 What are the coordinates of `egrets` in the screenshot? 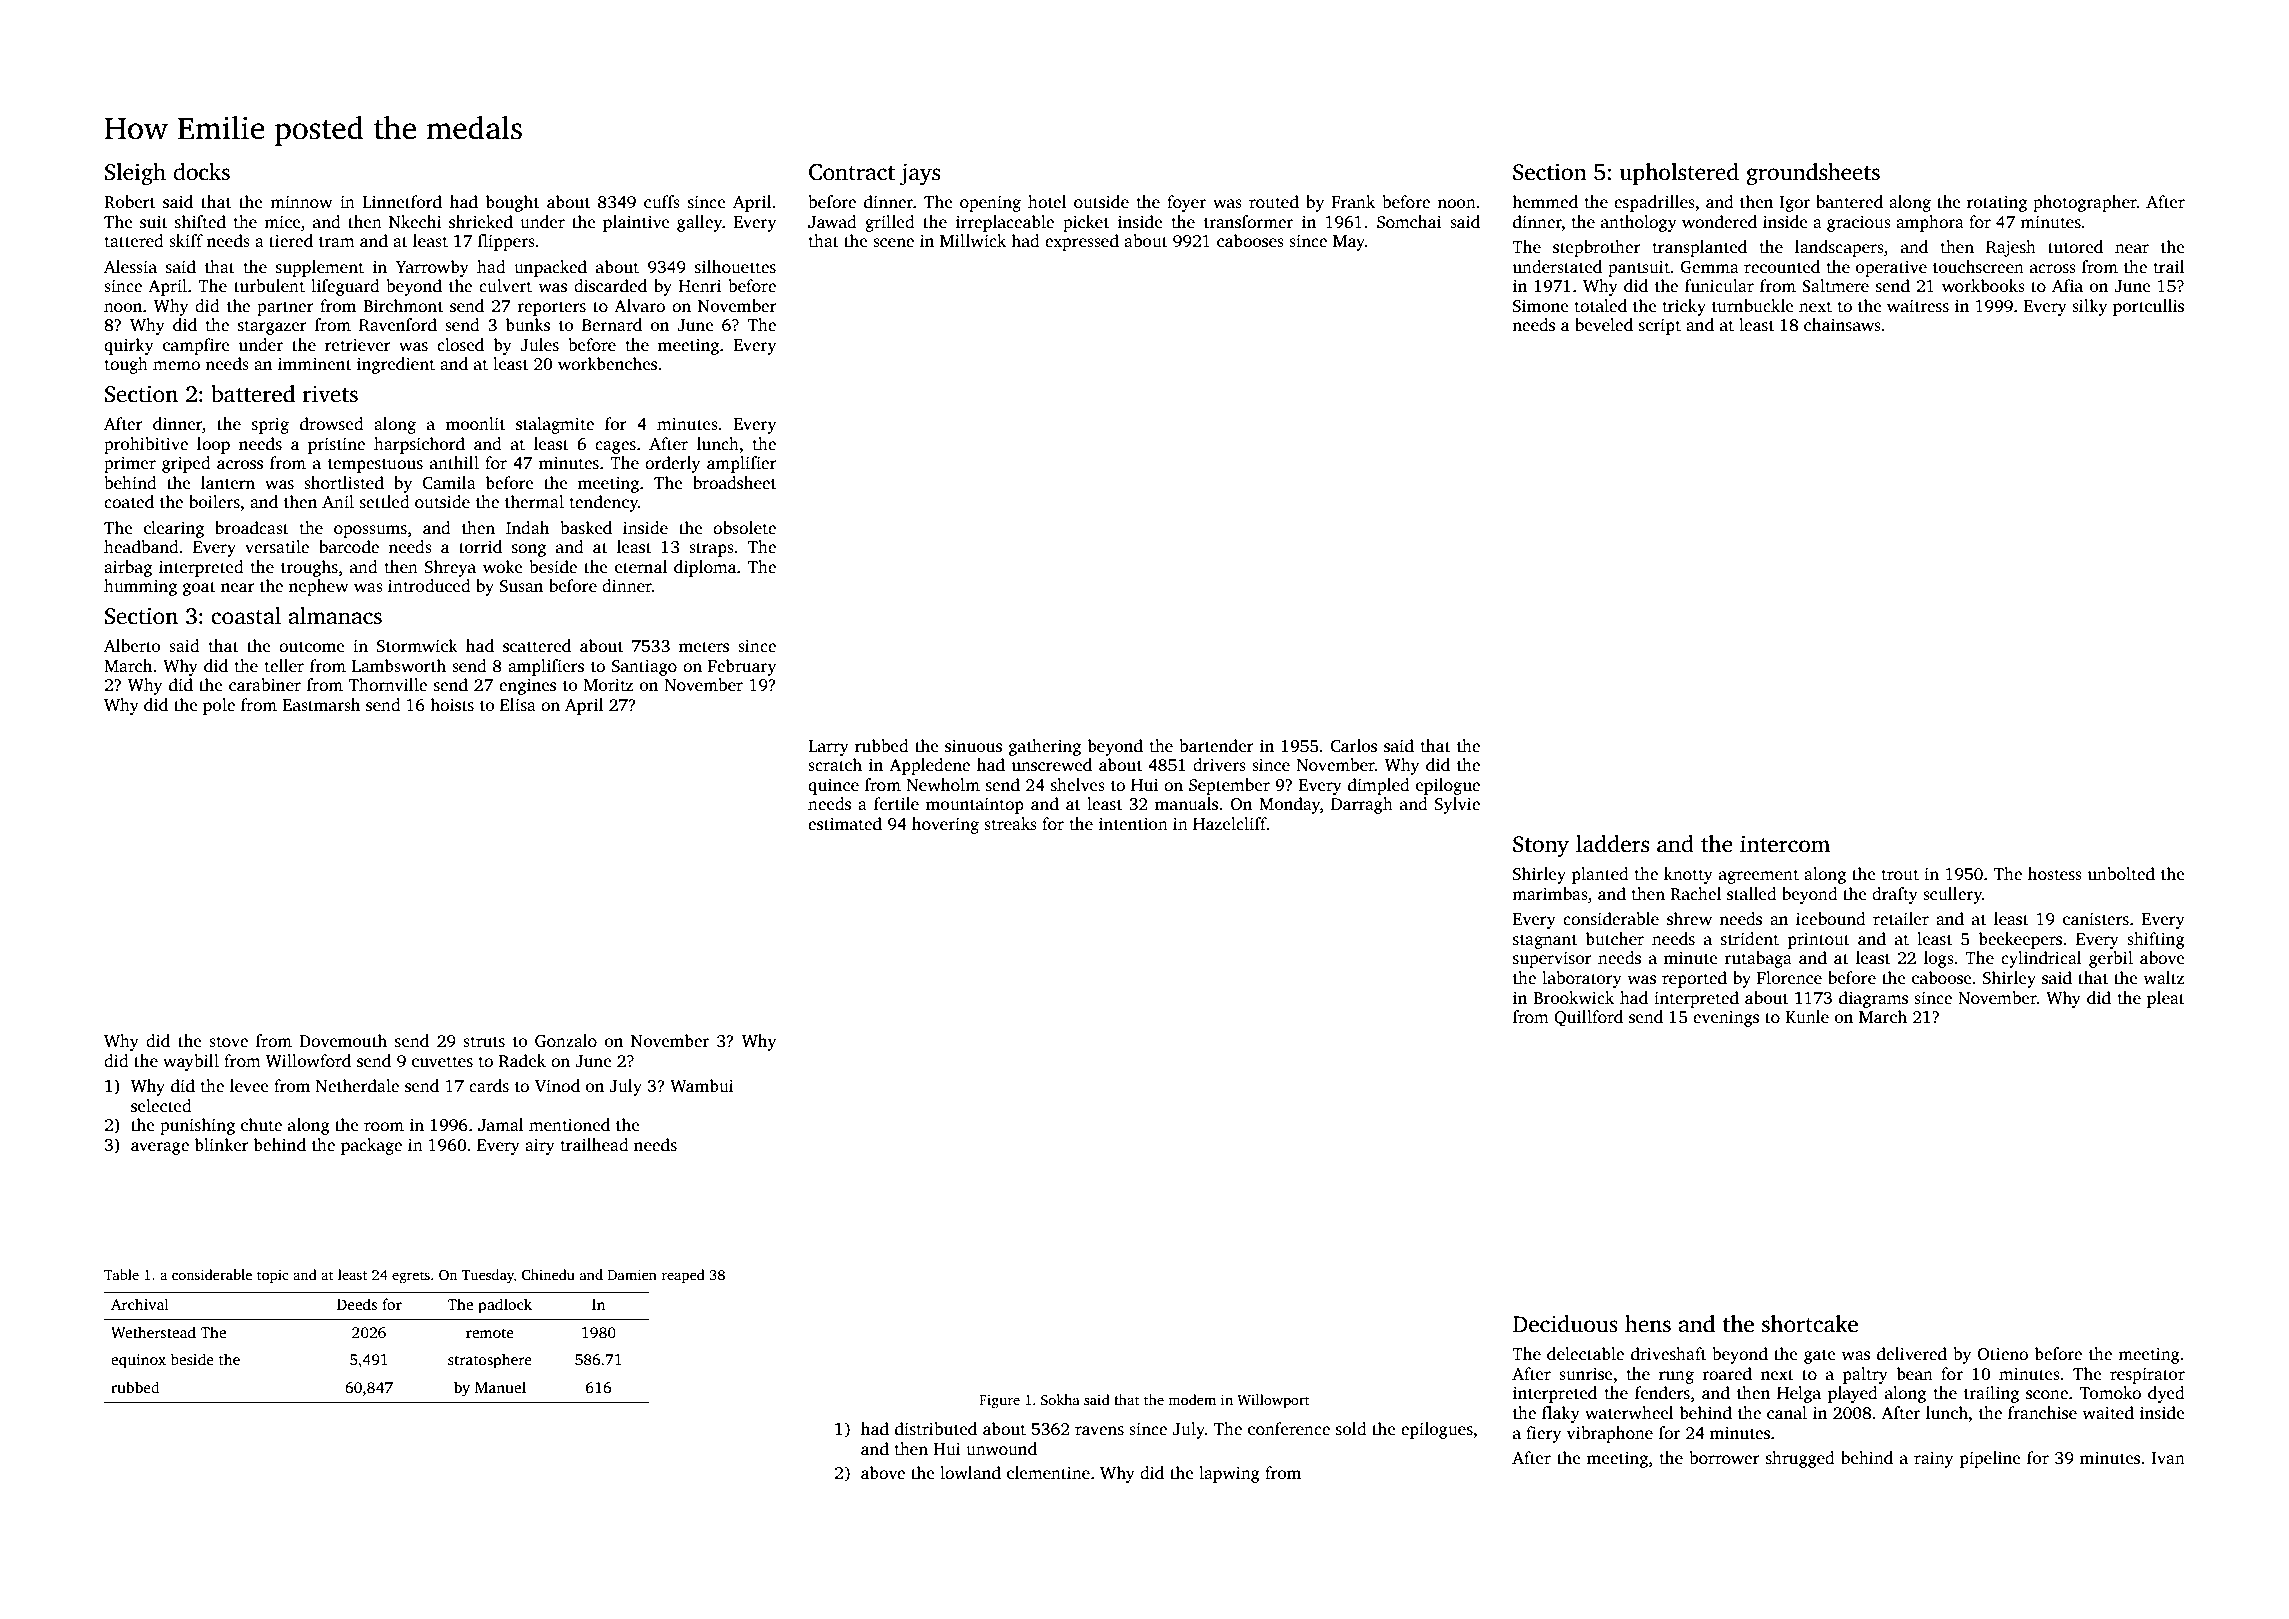 It's located at (411, 1277).
